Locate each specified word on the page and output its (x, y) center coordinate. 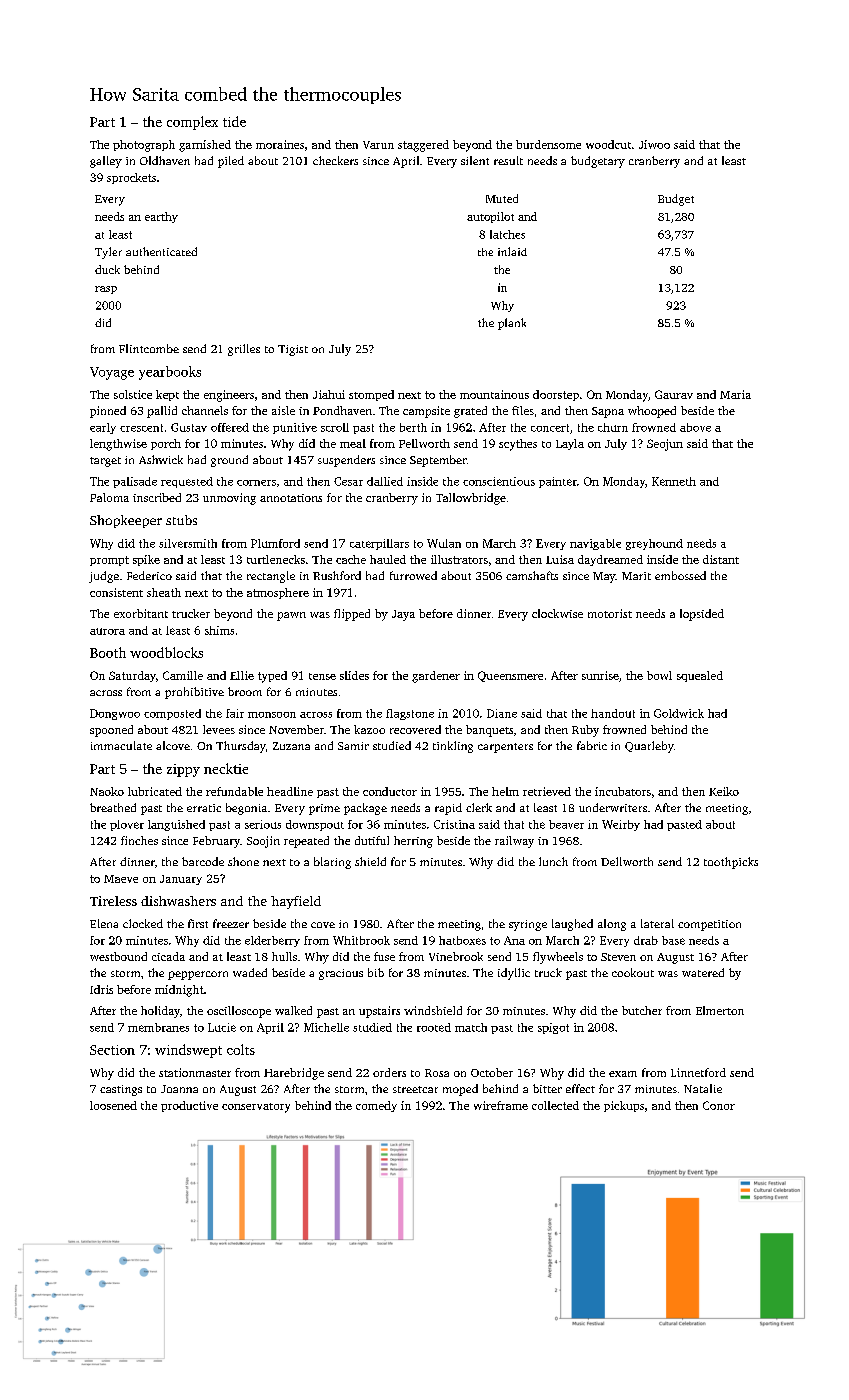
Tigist (293, 350)
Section (112, 1050)
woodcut (608, 144)
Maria (735, 394)
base (673, 940)
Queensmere (510, 676)
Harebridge (294, 1074)
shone (243, 861)
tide (234, 121)
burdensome (548, 144)
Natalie (703, 1088)
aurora (107, 631)
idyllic (514, 974)
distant (721, 559)
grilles (244, 350)
